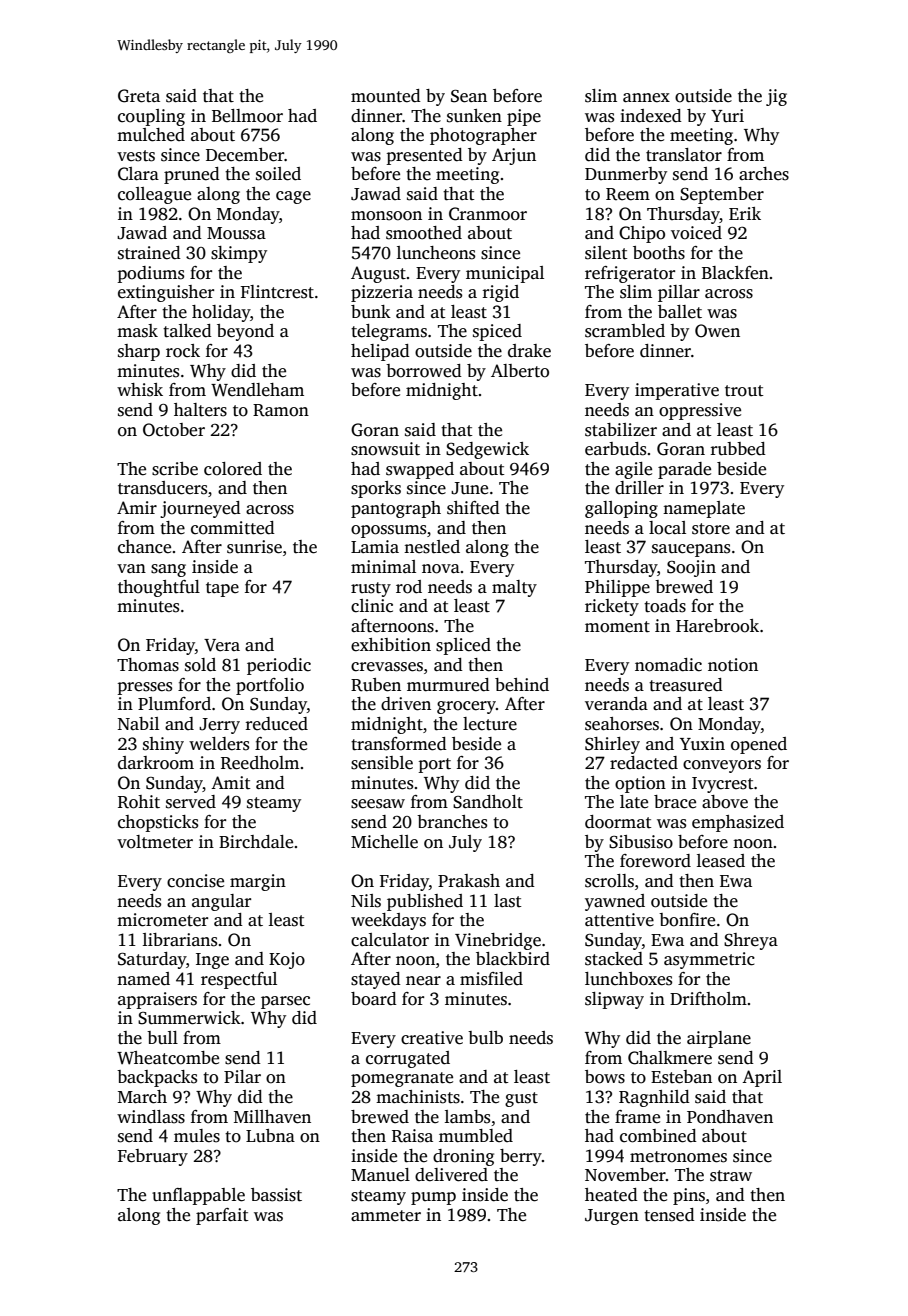 The width and height of the page is (908, 1316). What do you see at coordinates (285, 1002) in the page?
I see `parsec` at bounding box center [285, 1002].
